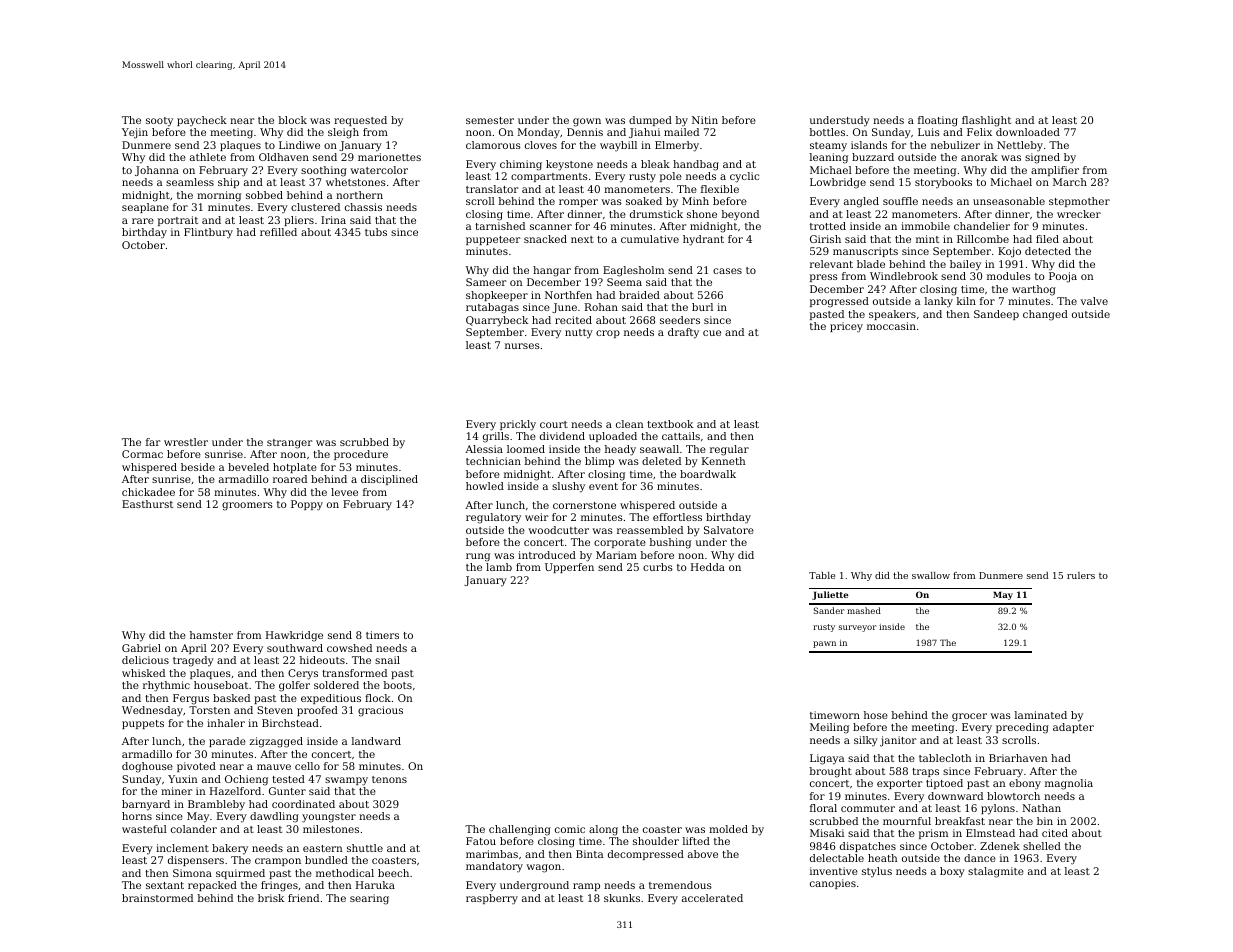 The image size is (1233, 952). Describe the element at coordinates (712, 898) in the screenshot. I see `accelerated` at that location.
